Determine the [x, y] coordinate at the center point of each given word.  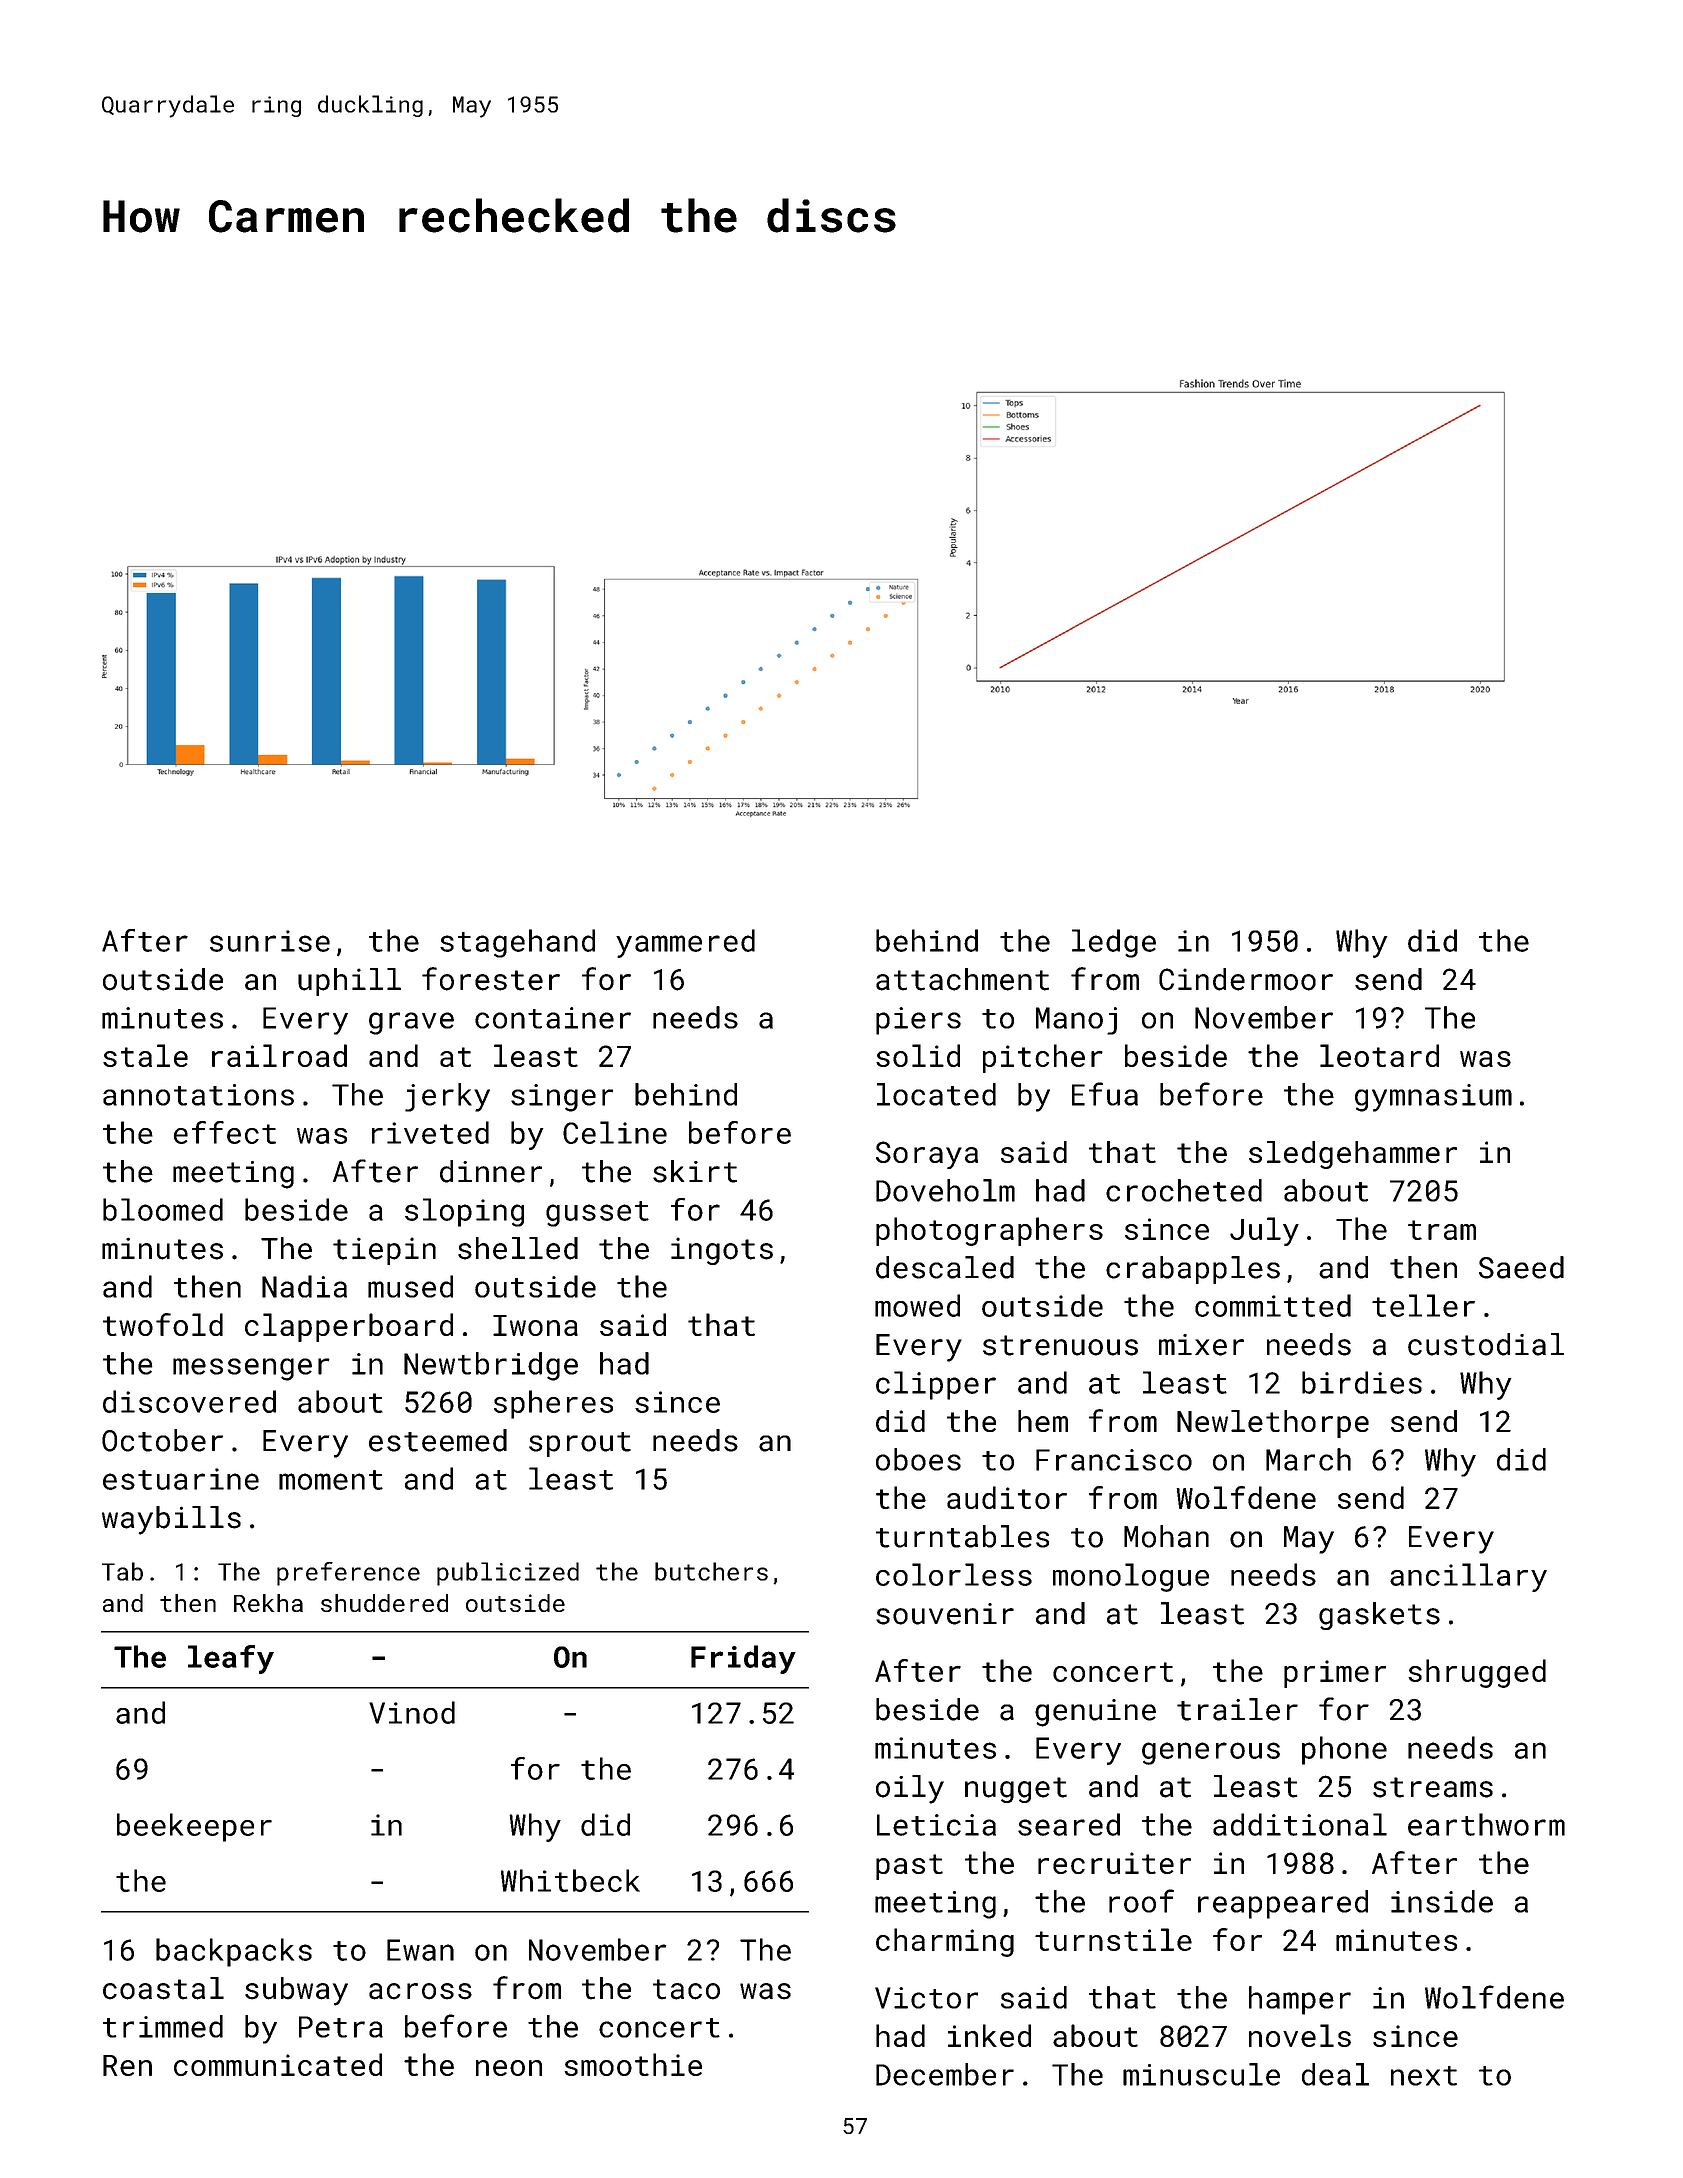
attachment [962, 979]
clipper [936, 1385]
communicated [278, 2064]
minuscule [1201, 2074]
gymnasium [1433, 1098]
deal [1335, 2074]
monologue [1131, 1577]
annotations [198, 1095]
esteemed [438, 1440]
